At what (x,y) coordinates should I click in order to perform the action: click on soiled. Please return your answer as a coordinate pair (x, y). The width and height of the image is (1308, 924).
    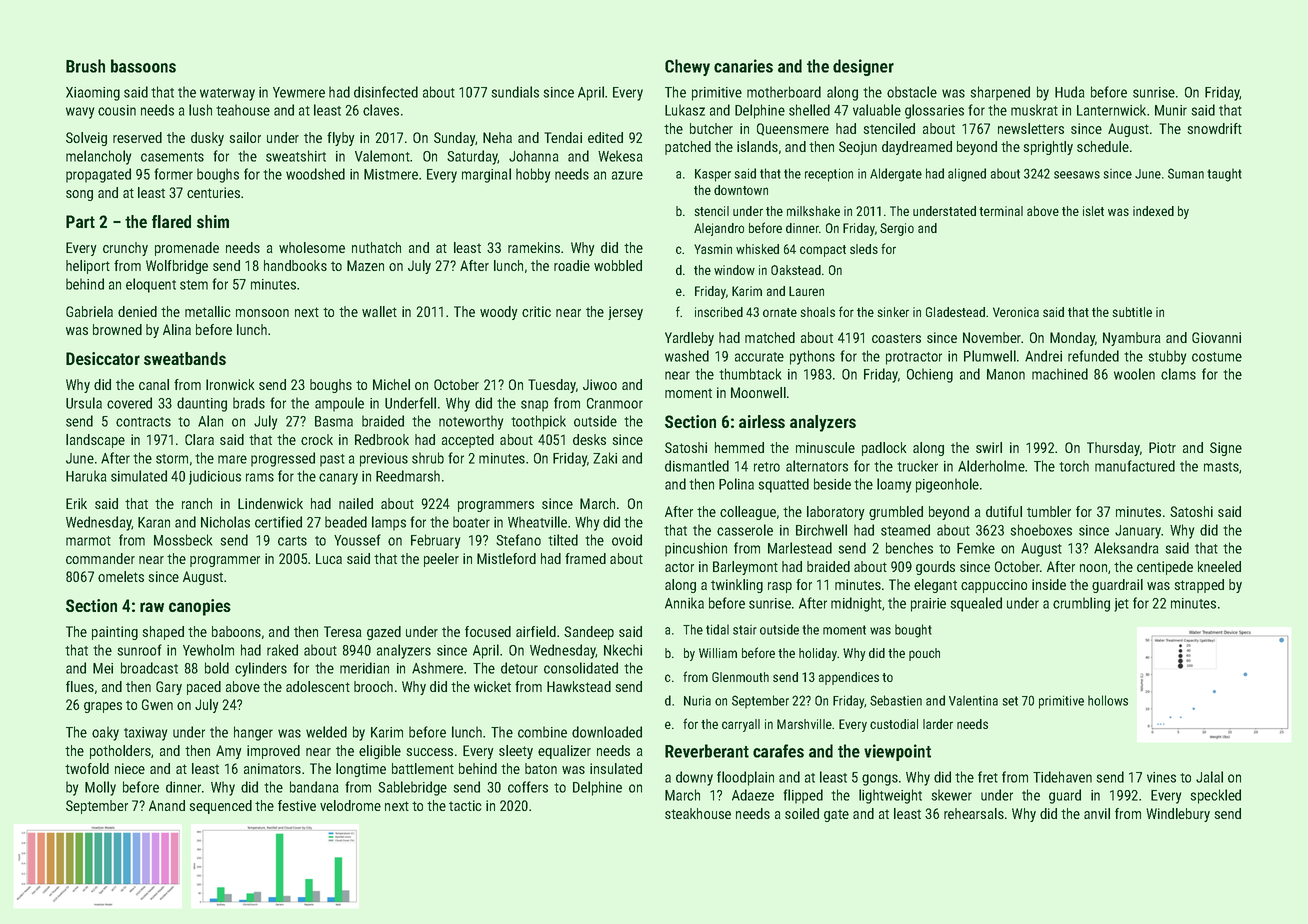
    Looking at the image, I should click on (802, 813).
